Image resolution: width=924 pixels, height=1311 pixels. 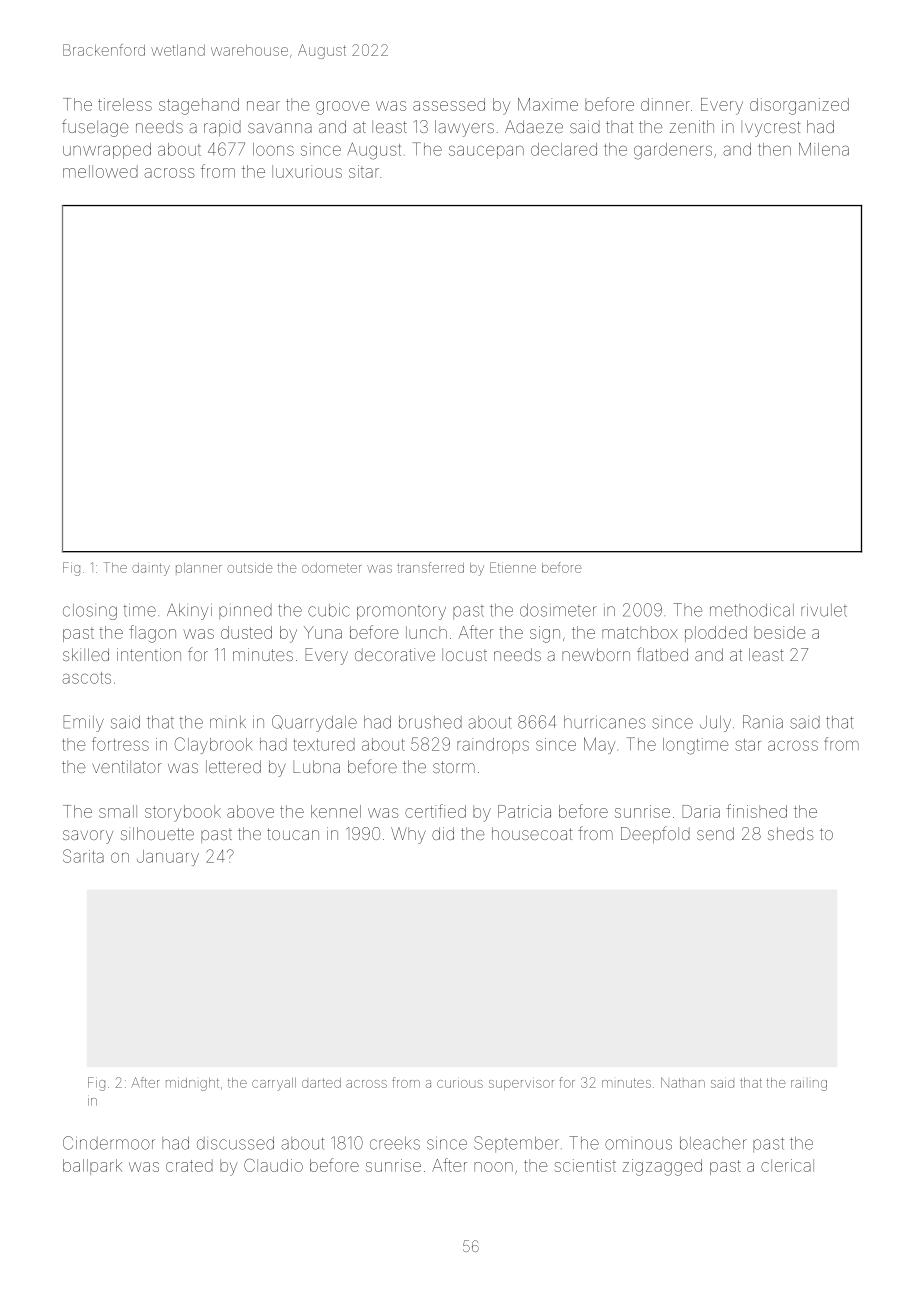 I want to click on zenith, so click(x=691, y=126).
